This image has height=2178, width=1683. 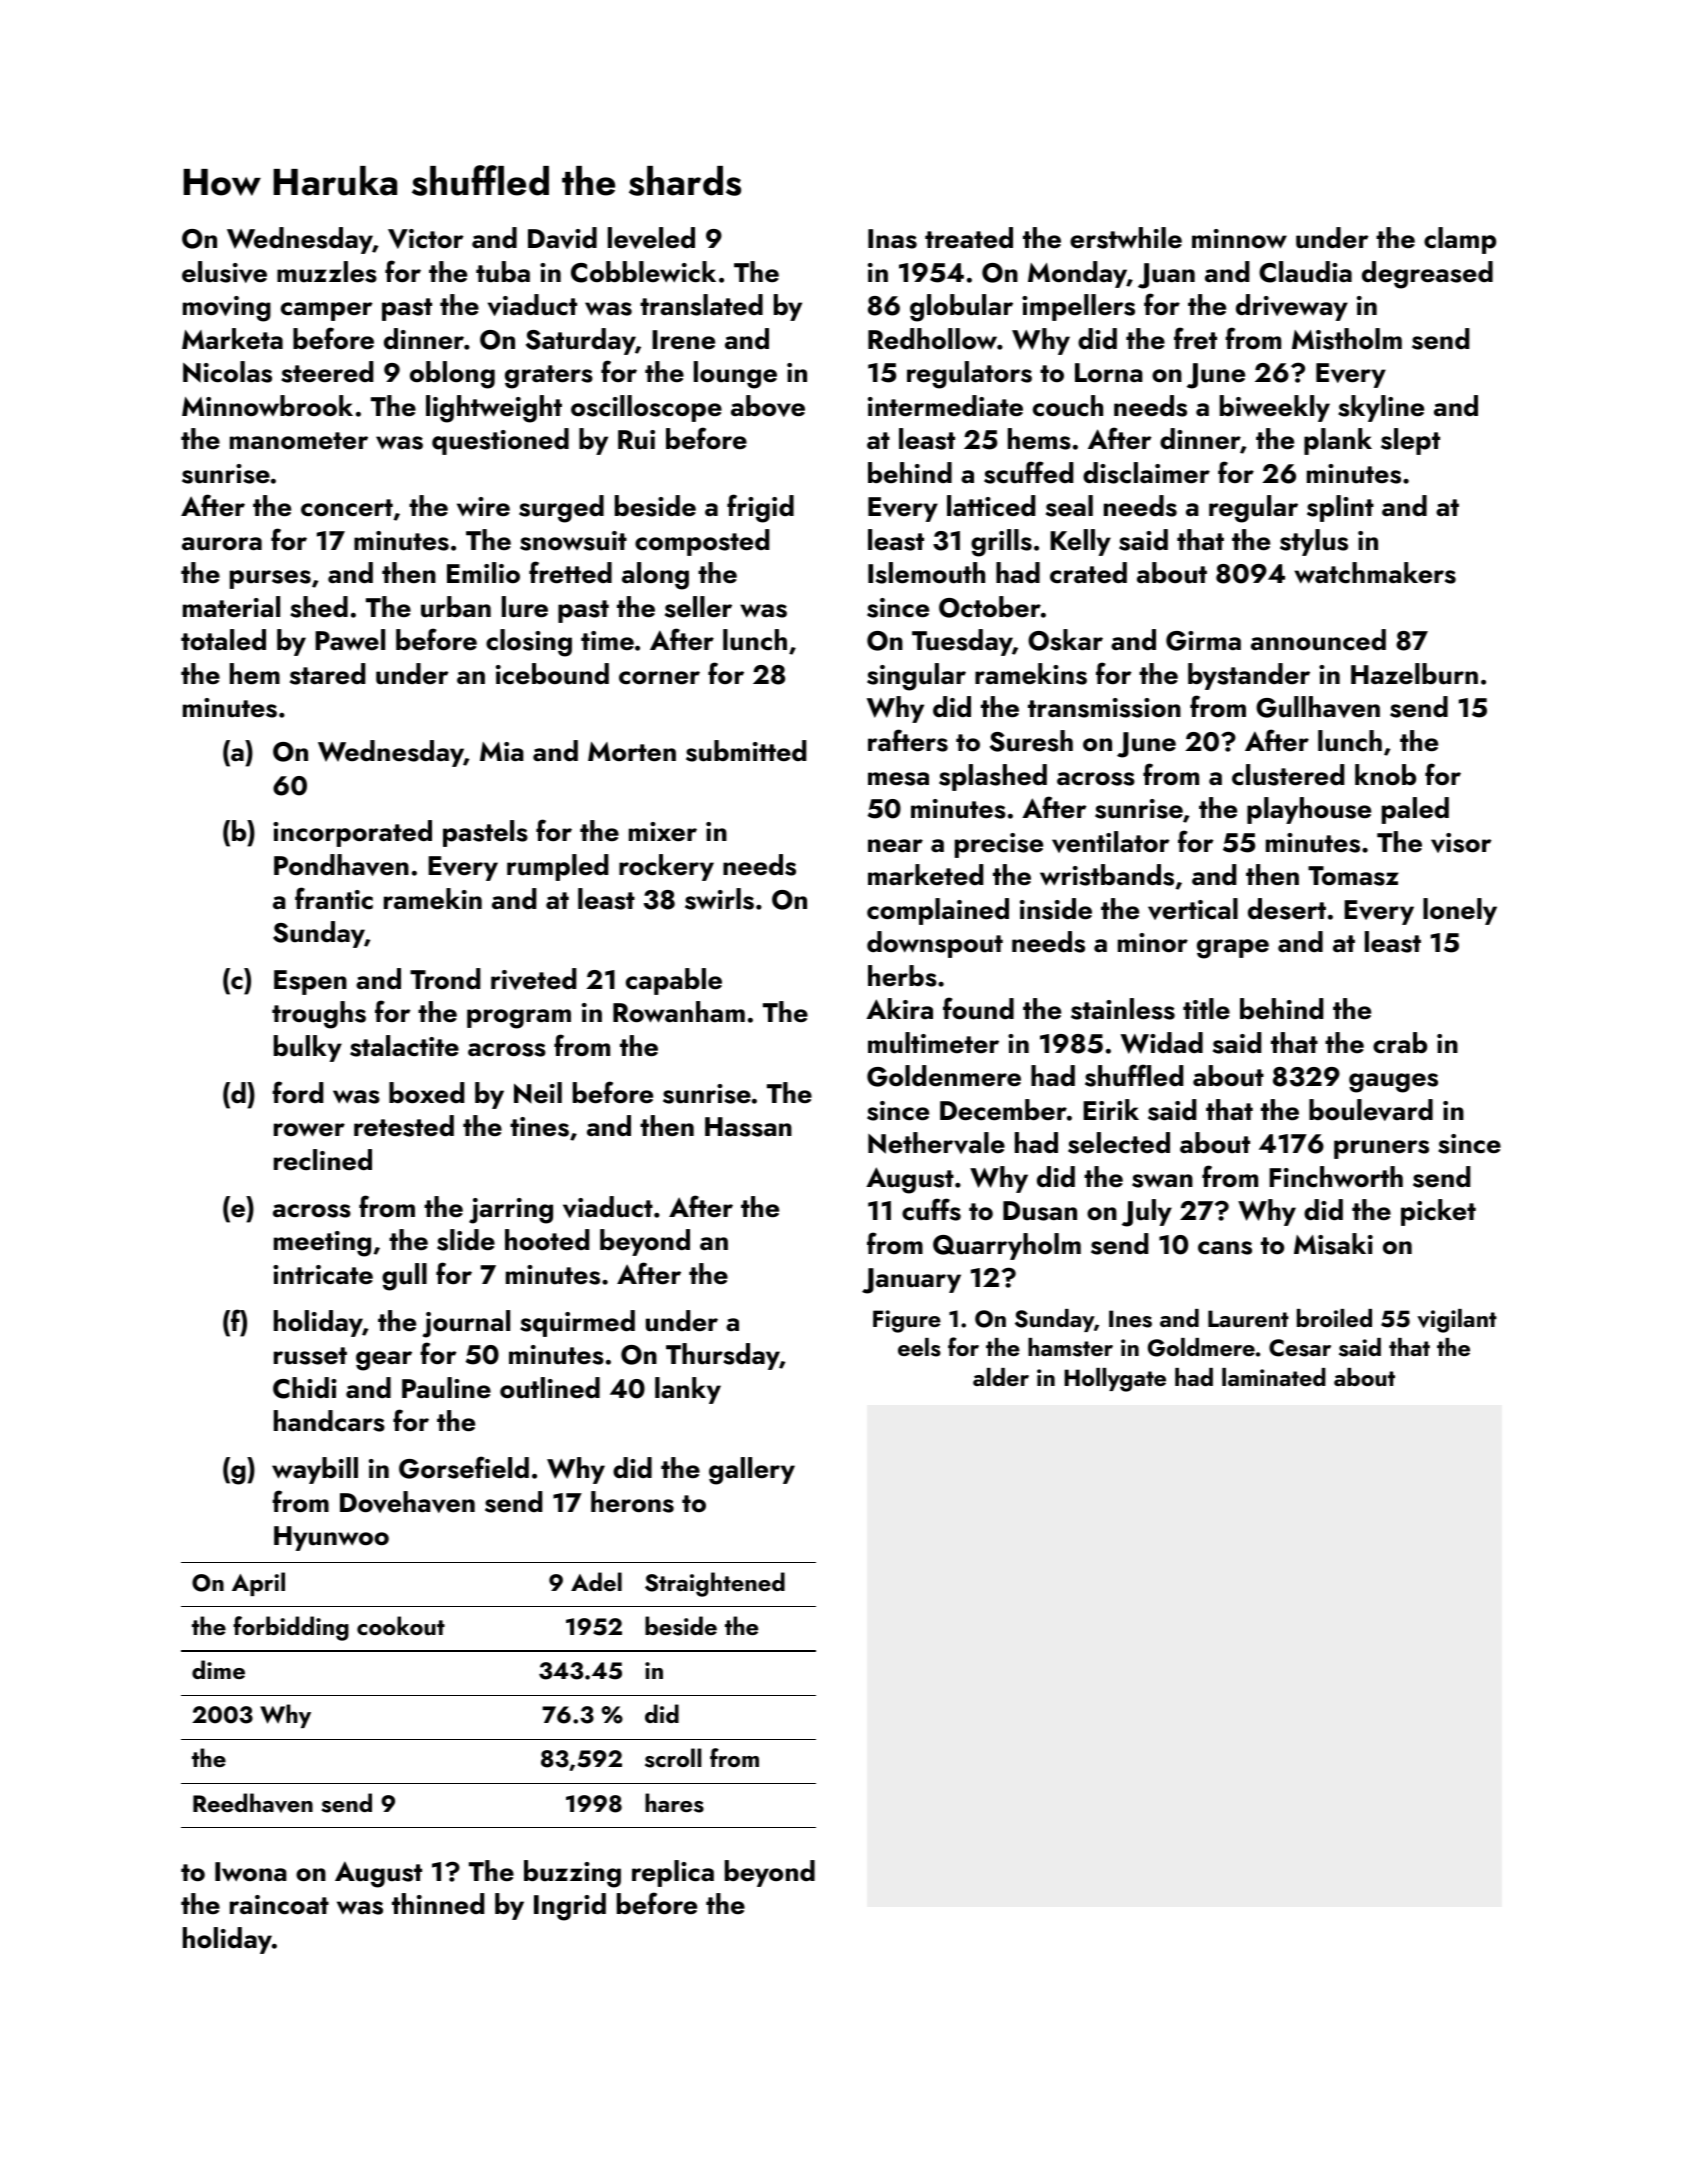 What do you see at coordinates (919, 1347) in the image?
I see `eels` at bounding box center [919, 1347].
